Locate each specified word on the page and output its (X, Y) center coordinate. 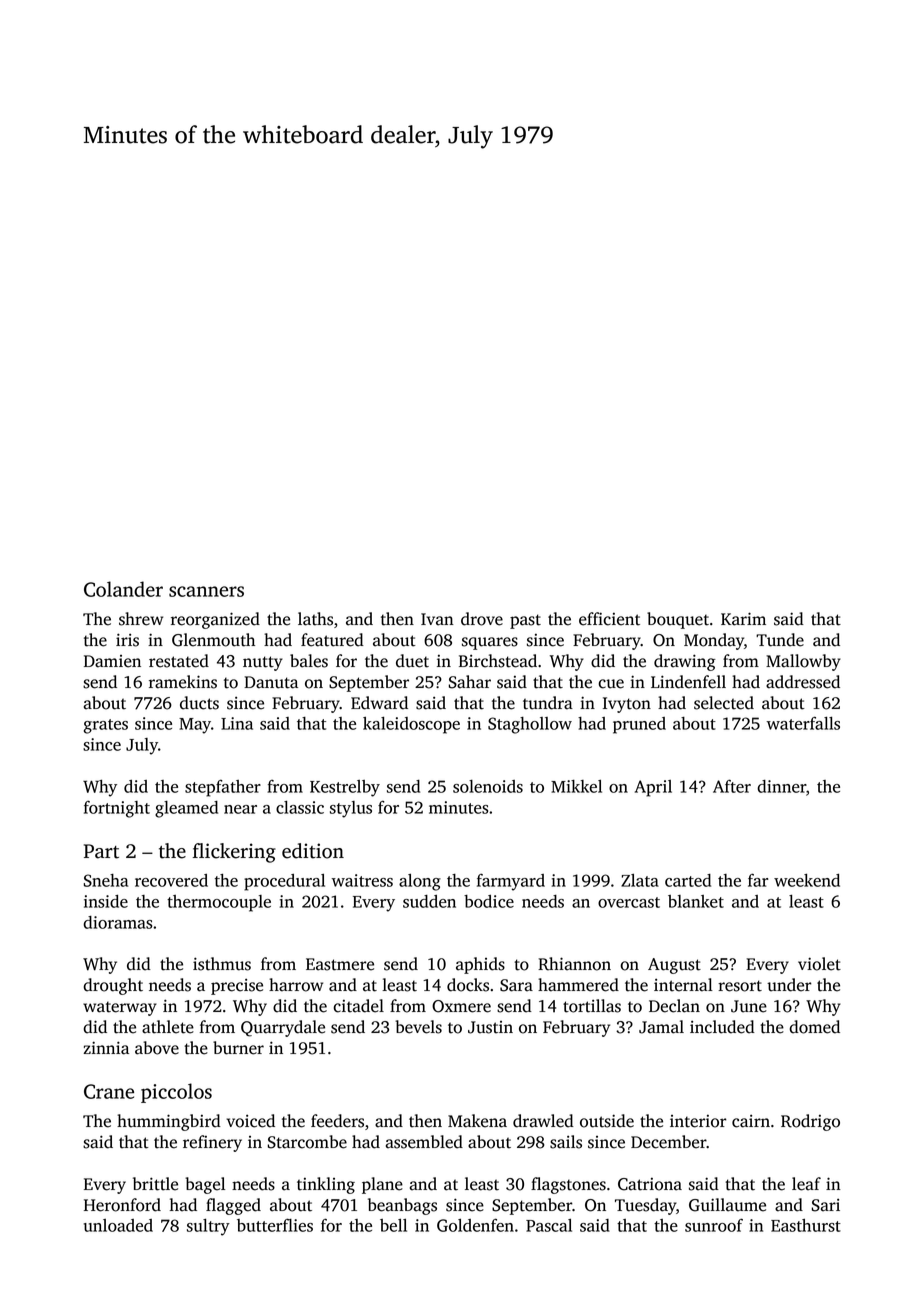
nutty (263, 663)
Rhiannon (574, 964)
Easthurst (806, 1225)
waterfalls (803, 723)
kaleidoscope (411, 725)
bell (393, 1225)
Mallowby (803, 662)
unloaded (118, 1225)
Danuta (271, 682)
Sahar (470, 682)
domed (814, 1027)
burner (238, 1048)
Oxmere (461, 1006)
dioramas (117, 922)
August (674, 966)
